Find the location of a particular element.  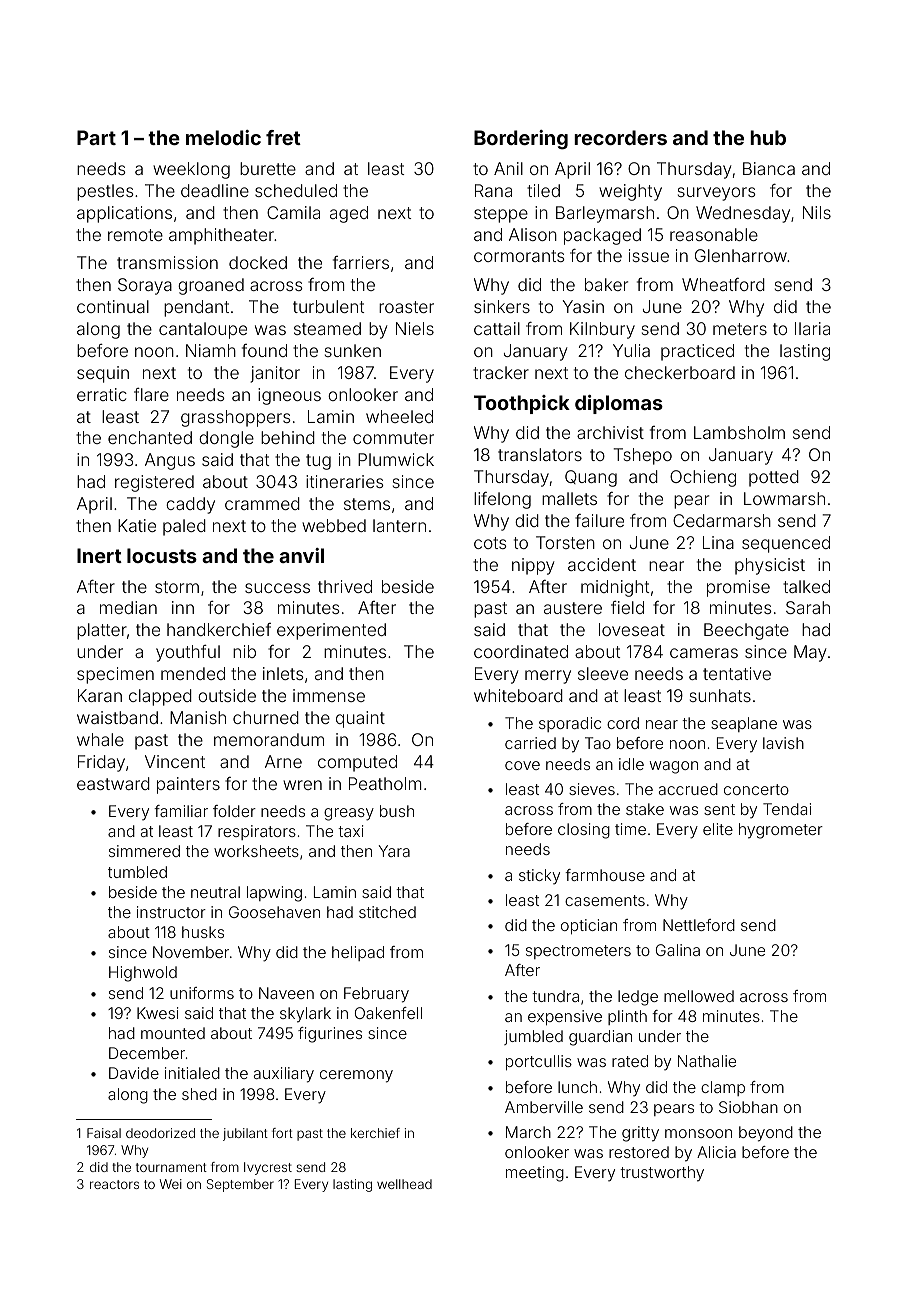

inlets is located at coordinates (283, 673).
